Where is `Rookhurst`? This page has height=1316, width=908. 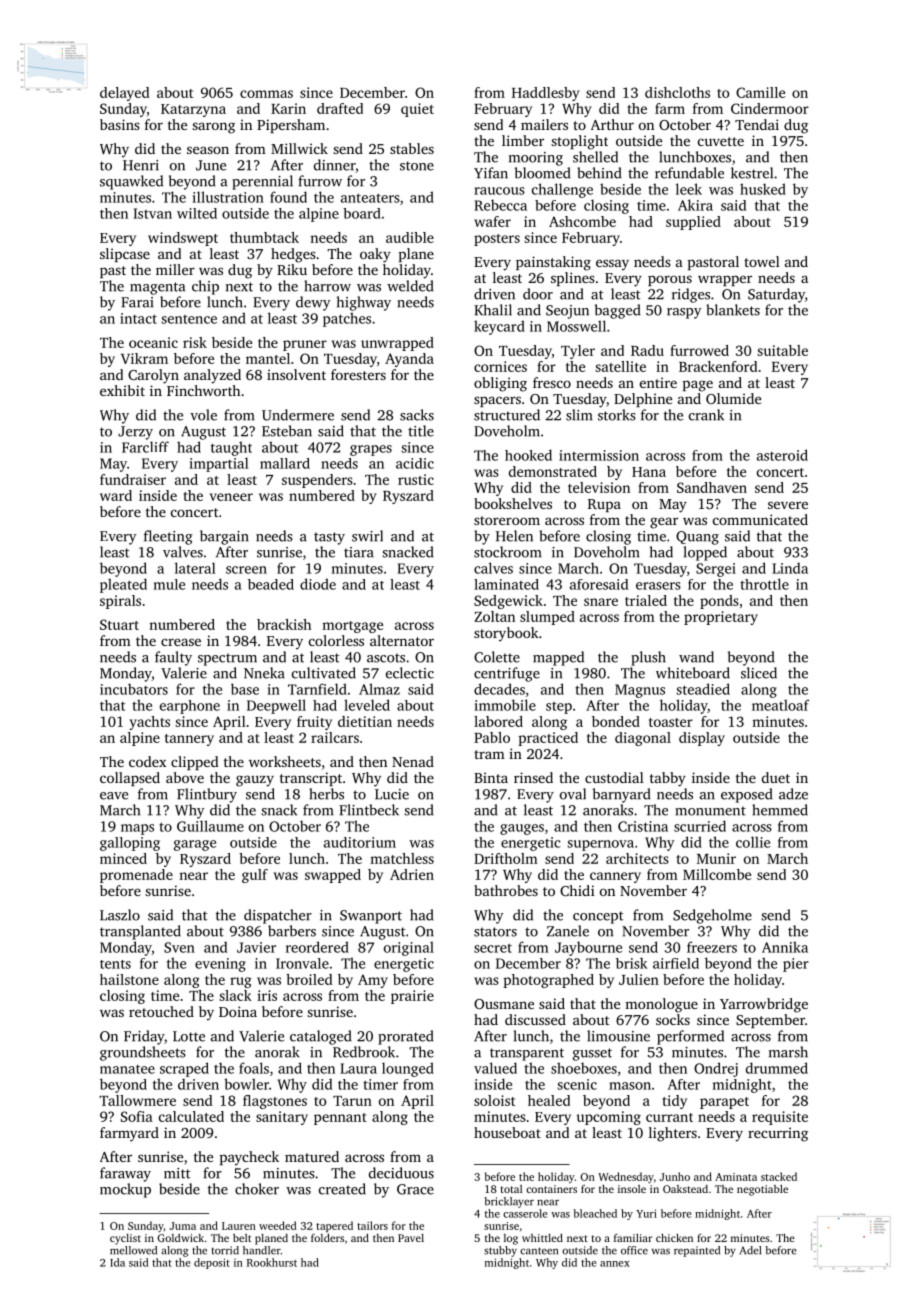
Rookhurst is located at coordinates (272, 1262).
